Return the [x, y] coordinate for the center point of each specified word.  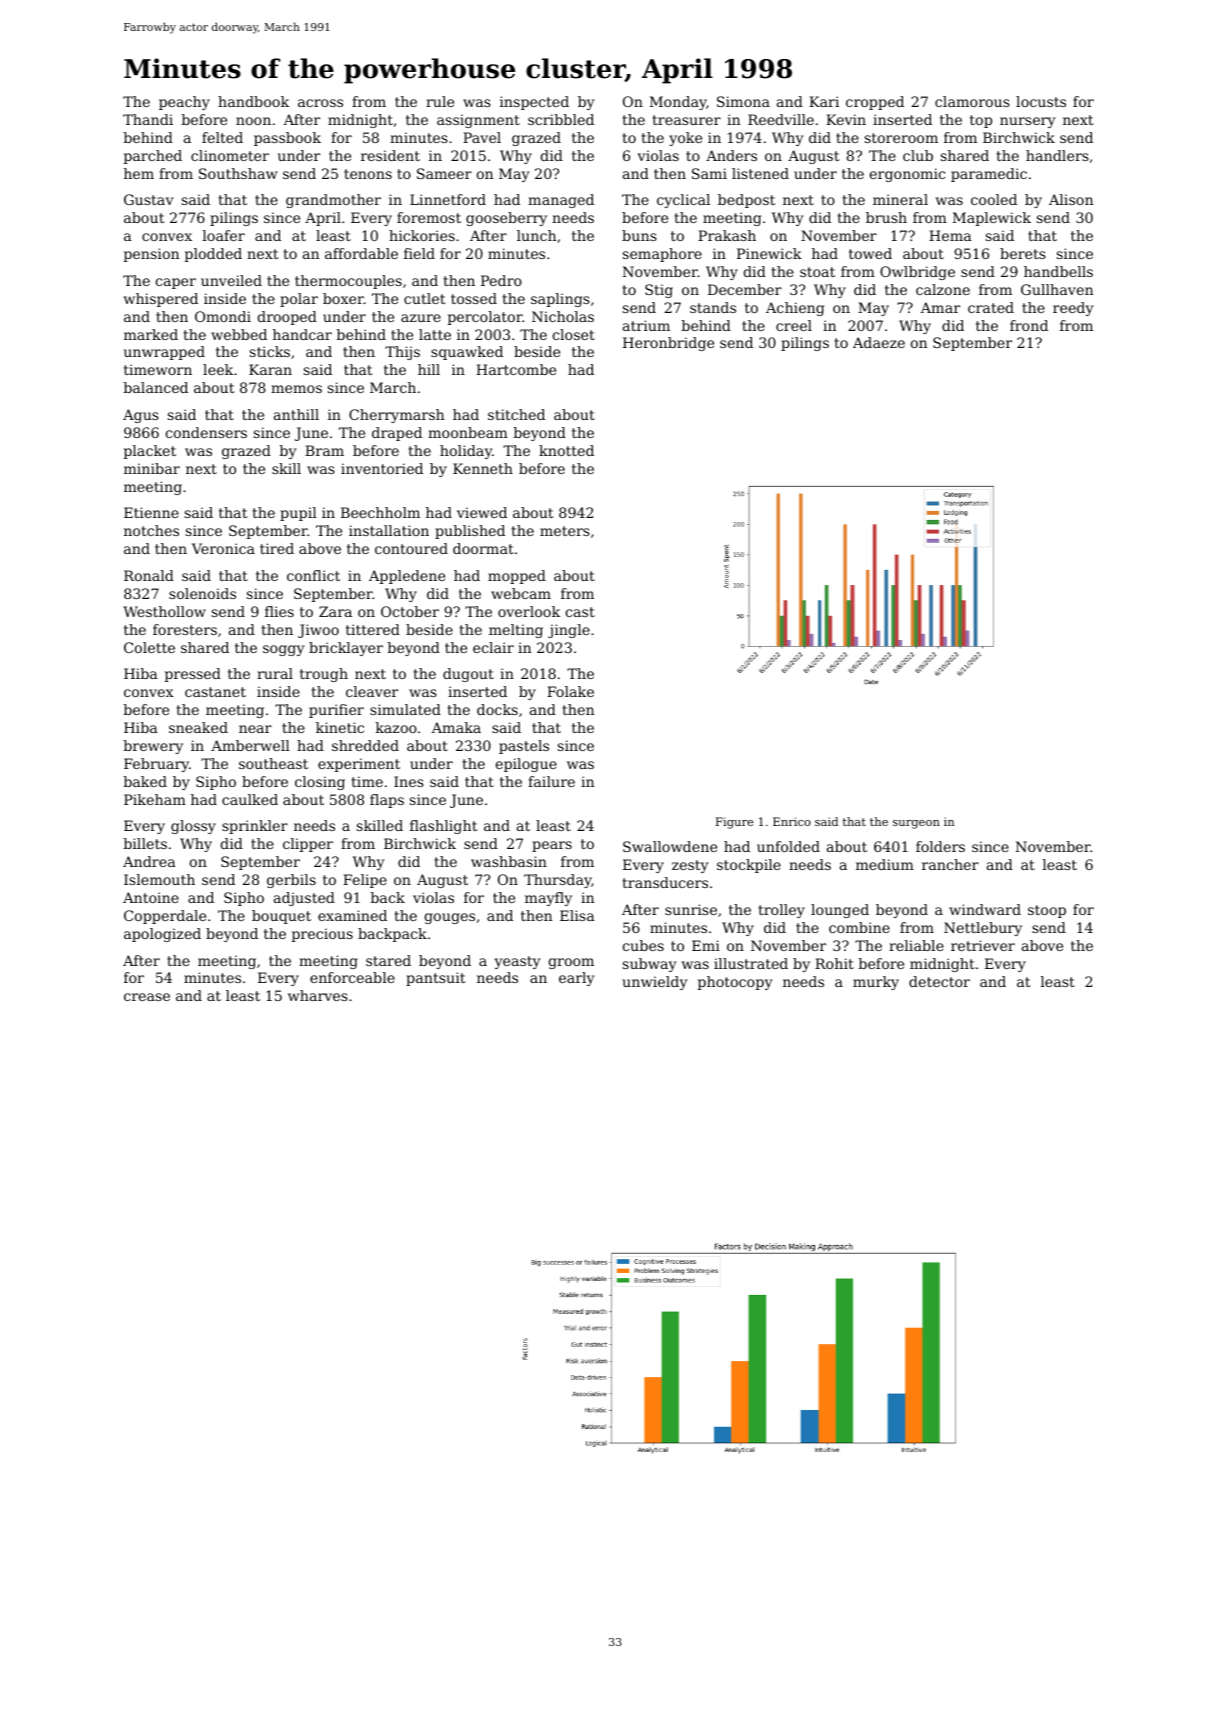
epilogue [526, 765]
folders [940, 846]
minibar [152, 468]
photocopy [735, 983]
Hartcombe [516, 369]
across [320, 103]
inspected [534, 103]
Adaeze [879, 342]
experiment [359, 765]
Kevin [846, 119]
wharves [318, 995]
